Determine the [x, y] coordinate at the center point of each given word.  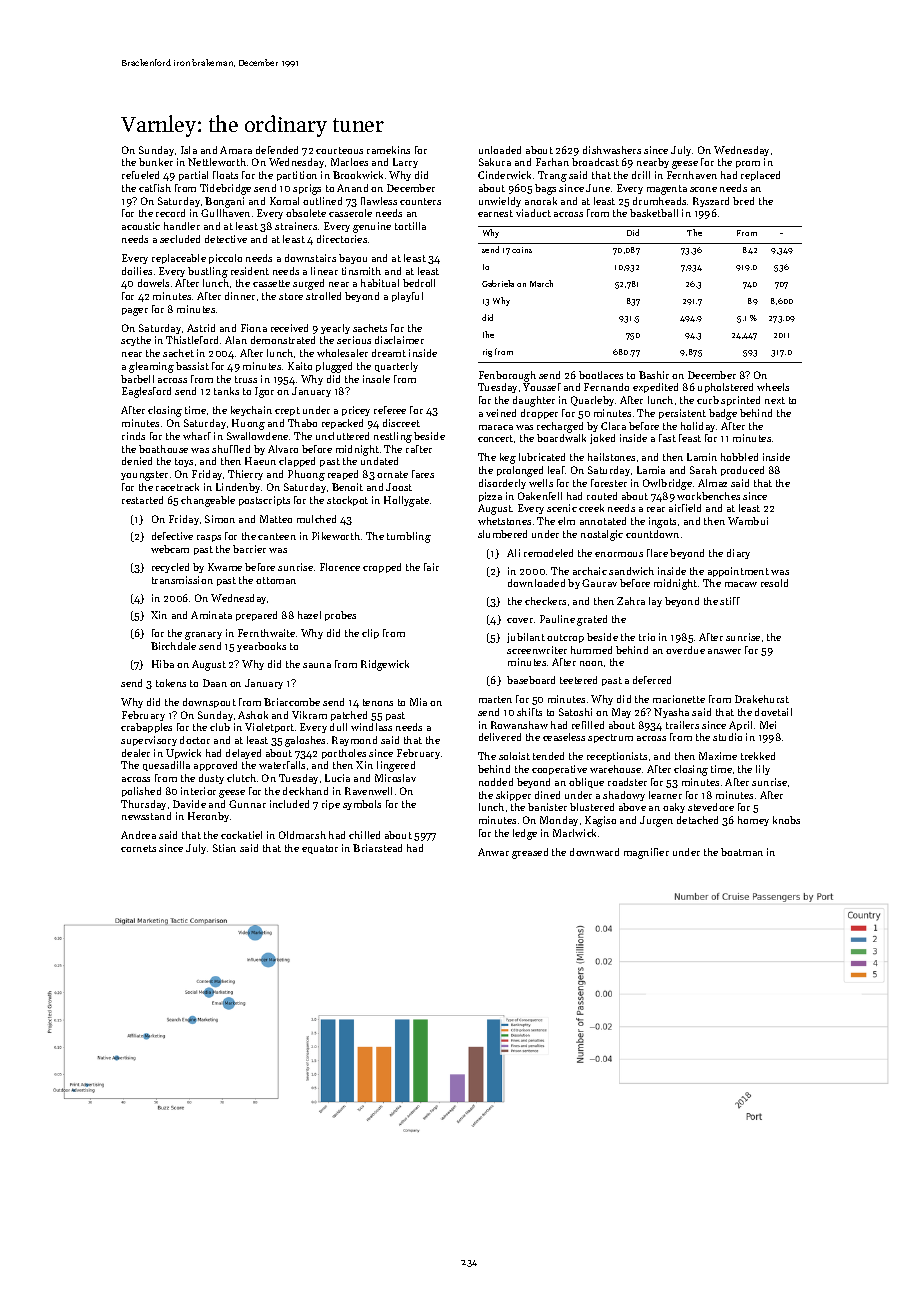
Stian [224, 848]
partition [297, 176]
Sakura [495, 162]
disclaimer [399, 340]
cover [520, 620]
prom [748, 164]
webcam [170, 549]
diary [738, 554]
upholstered [725, 388]
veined [501, 413]
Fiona [254, 328]
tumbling [409, 537]
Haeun [260, 461]
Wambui [748, 521]
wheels [773, 387]
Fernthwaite [266, 633]
